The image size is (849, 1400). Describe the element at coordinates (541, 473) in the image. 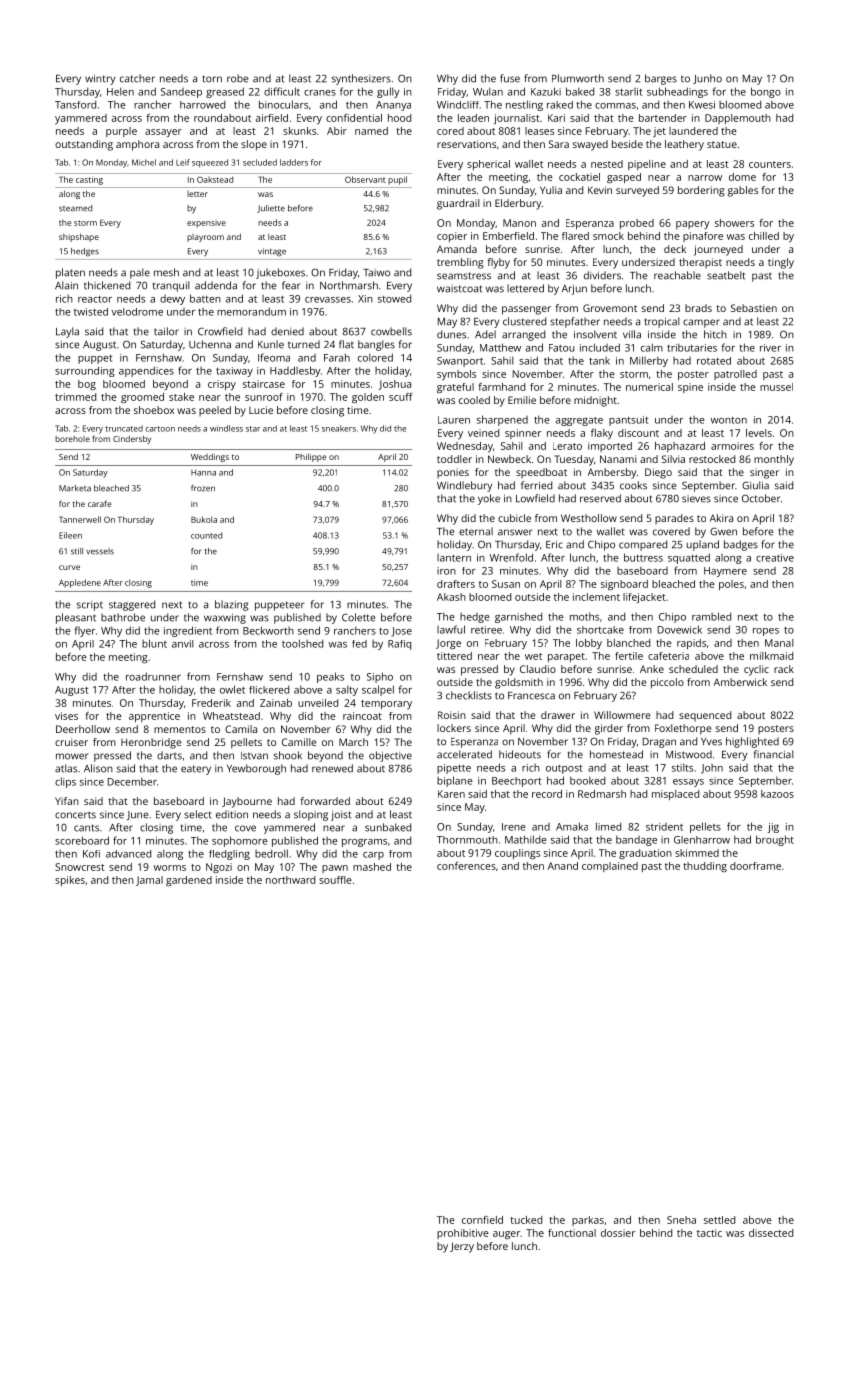

I see `speedboat` at that location.
